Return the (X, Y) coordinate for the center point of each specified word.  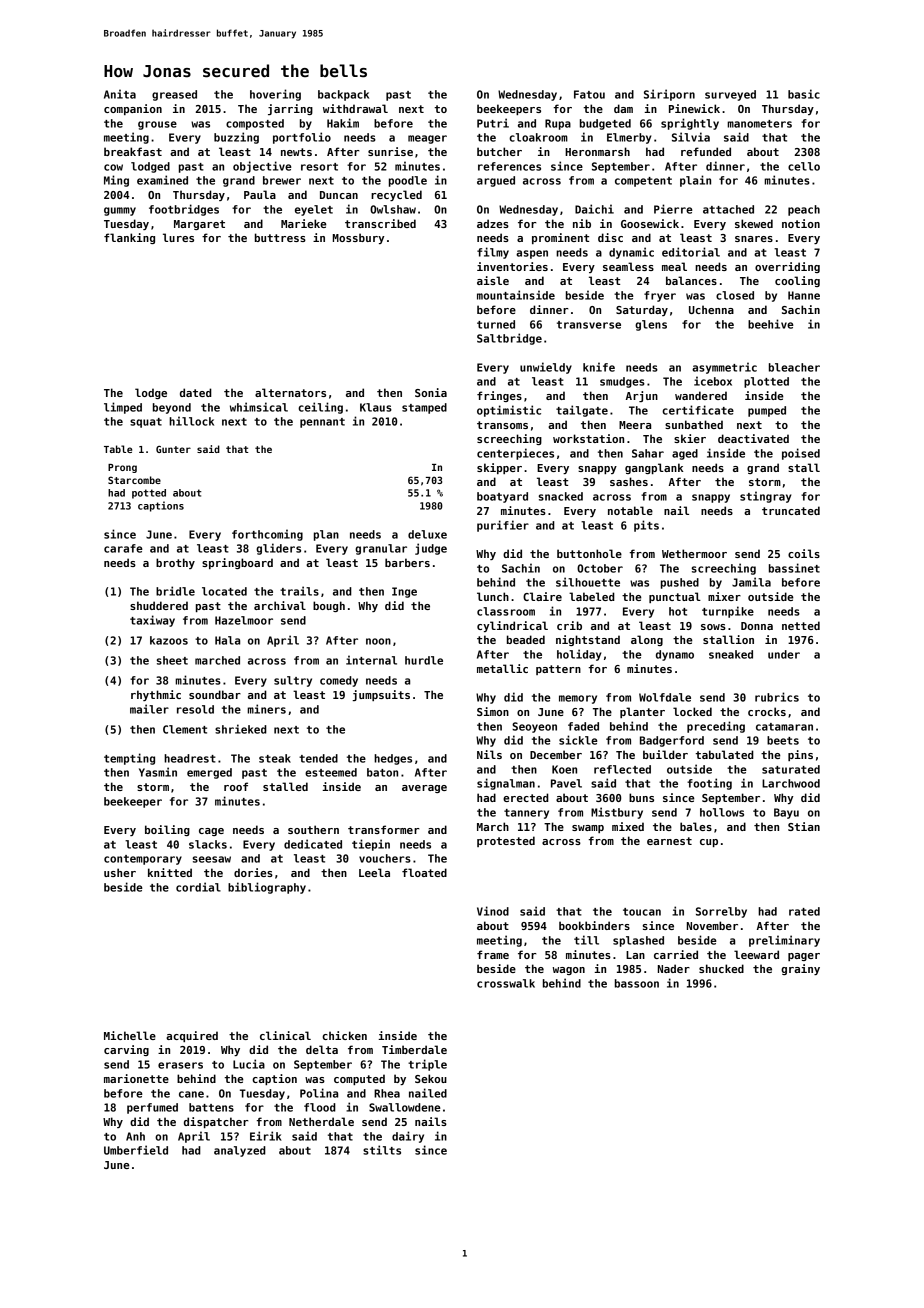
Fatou (589, 94)
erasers (180, 1065)
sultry (293, 681)
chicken (344, 1035)
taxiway (152, 621)
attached (728, 209)
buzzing (236, 138)
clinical (285, 1035)
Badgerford (672, 741)
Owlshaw (393, 209)
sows (713, 627)
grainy (800, 969)
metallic (502, 668)
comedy (339, 681)
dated (196, 392)
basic (804, 94)
